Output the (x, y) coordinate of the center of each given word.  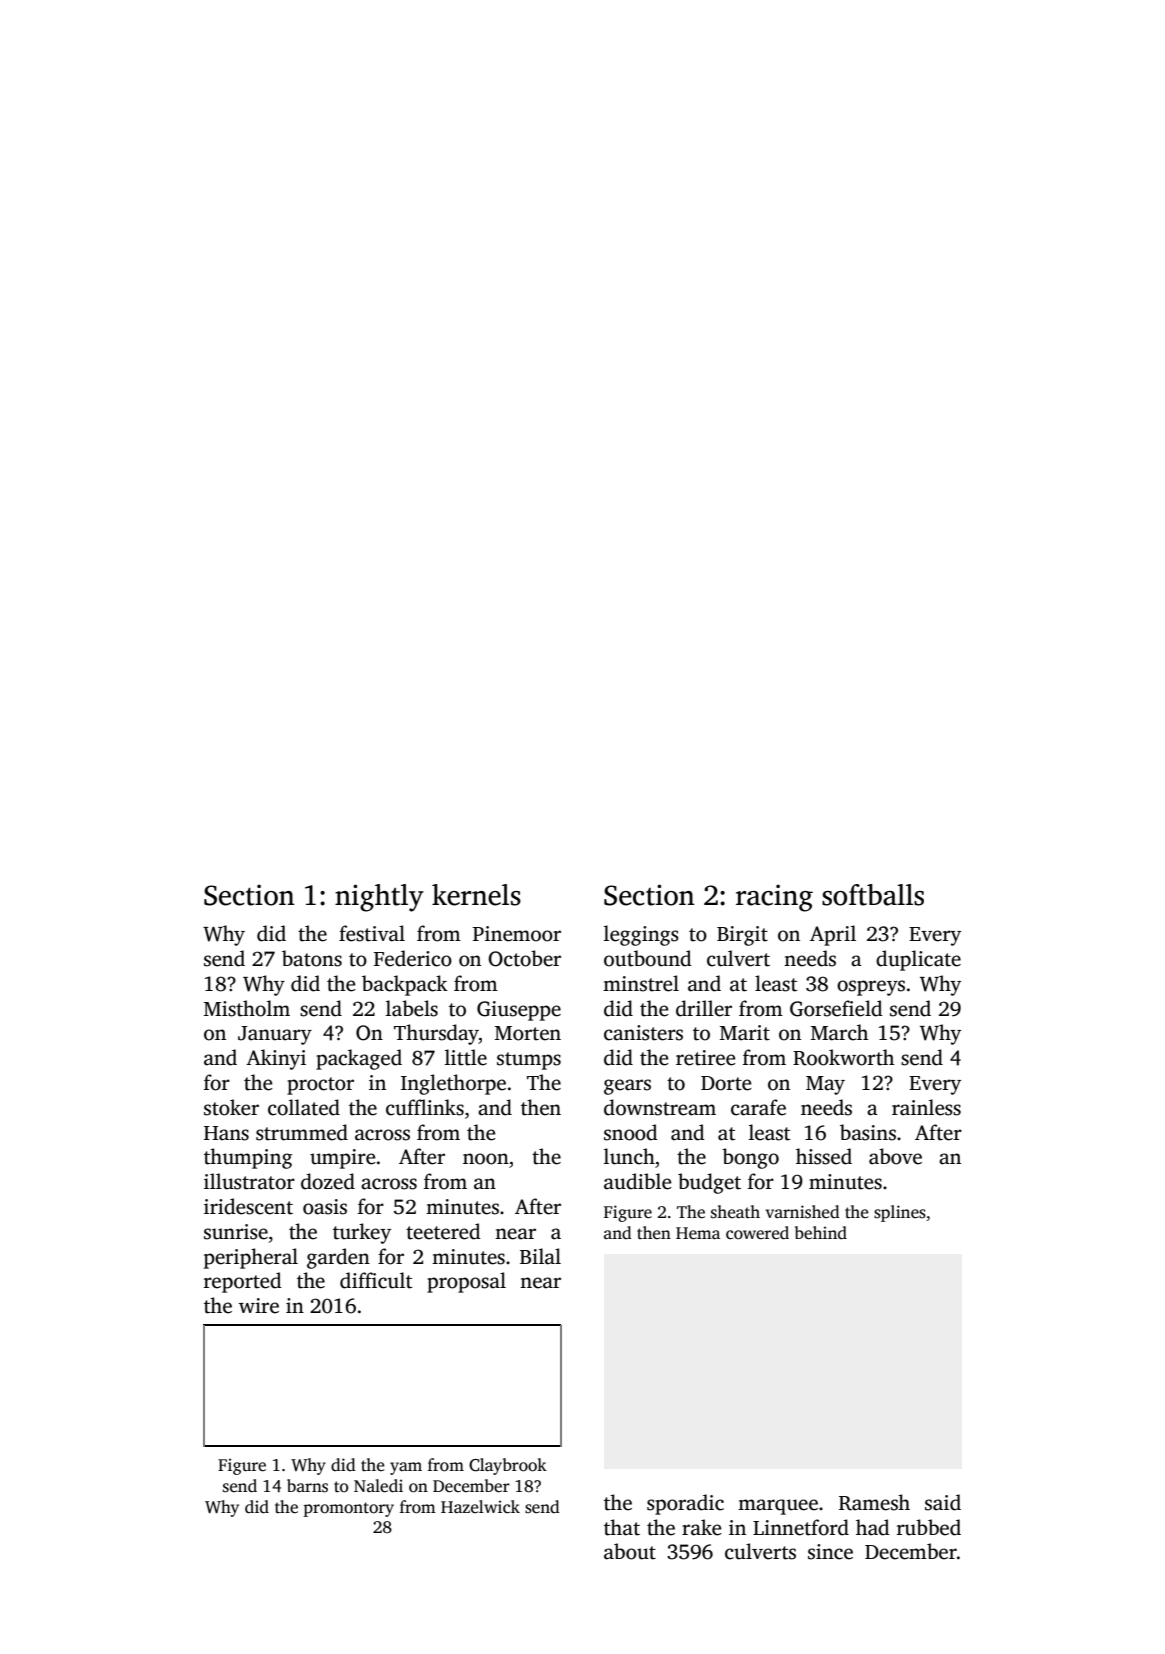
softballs (873, 895)
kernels (476, 895)
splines (900, 1213)
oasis (325, 1207)
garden (338, 1258)
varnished (803, 1212)
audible (638, 1181)
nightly (379, 898)
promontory (348, 1509)
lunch (629, 1156)
